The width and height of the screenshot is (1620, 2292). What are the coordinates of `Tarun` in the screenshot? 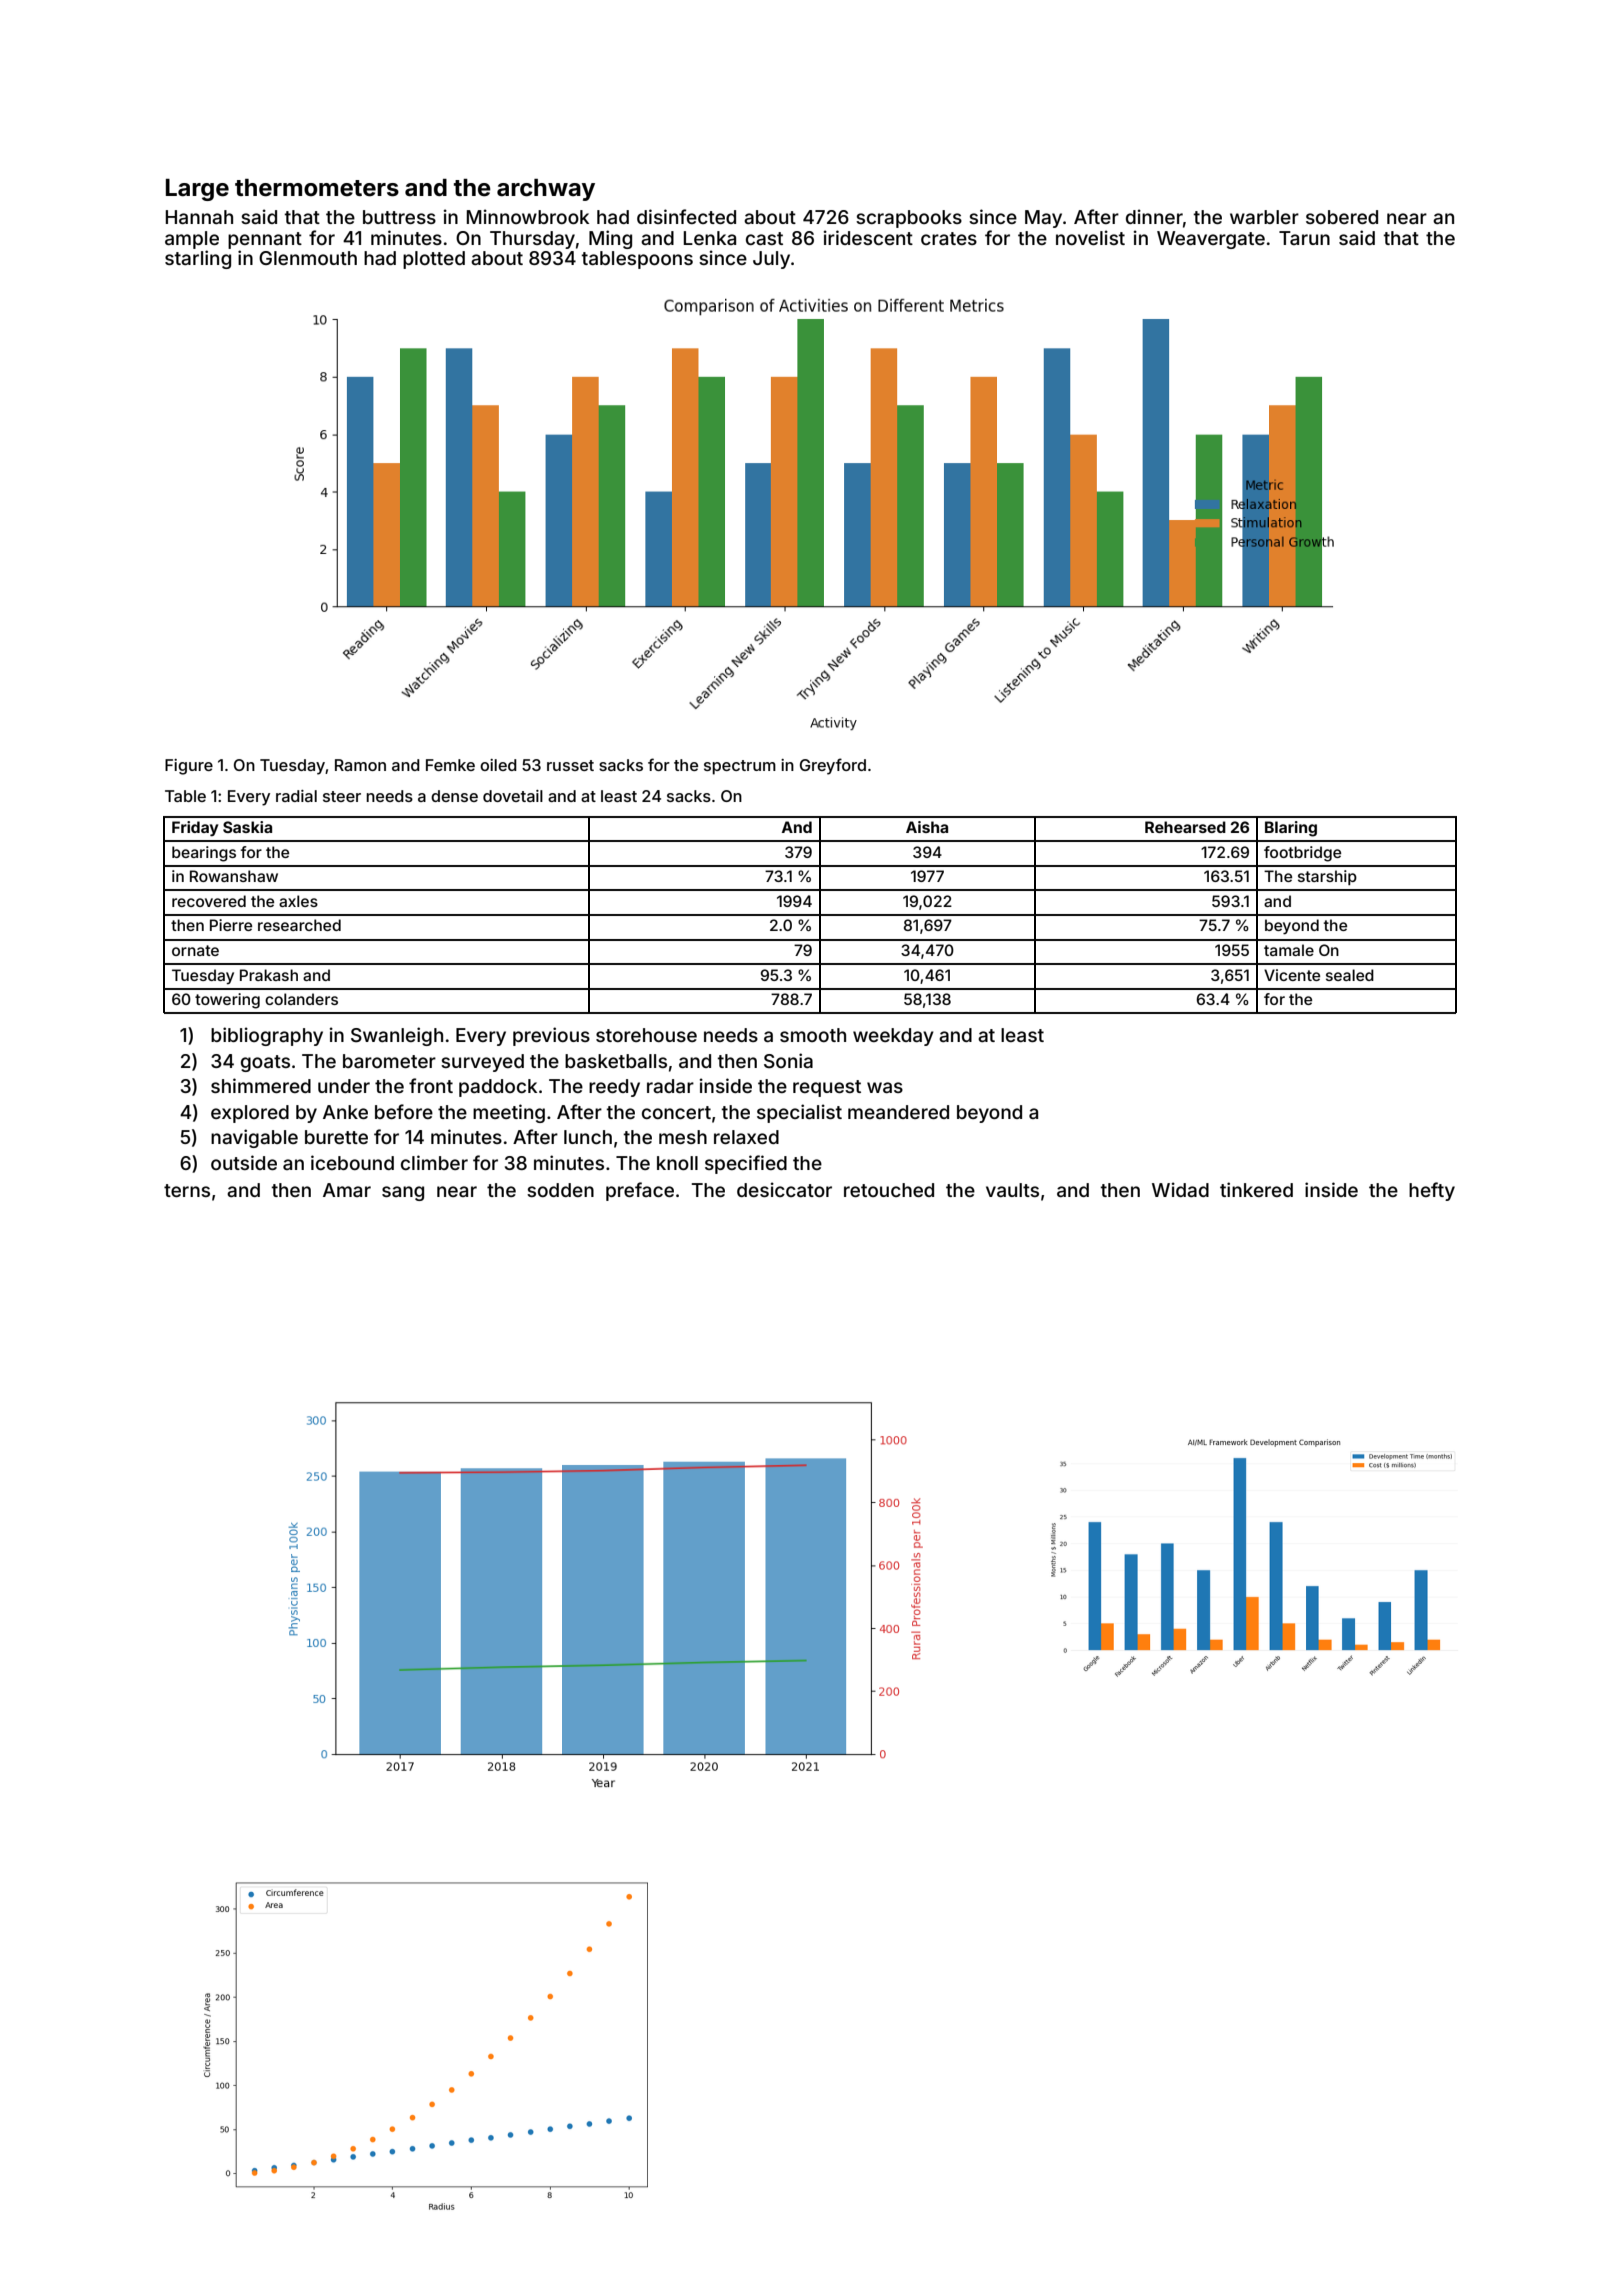 It's located at (1304, 238).
